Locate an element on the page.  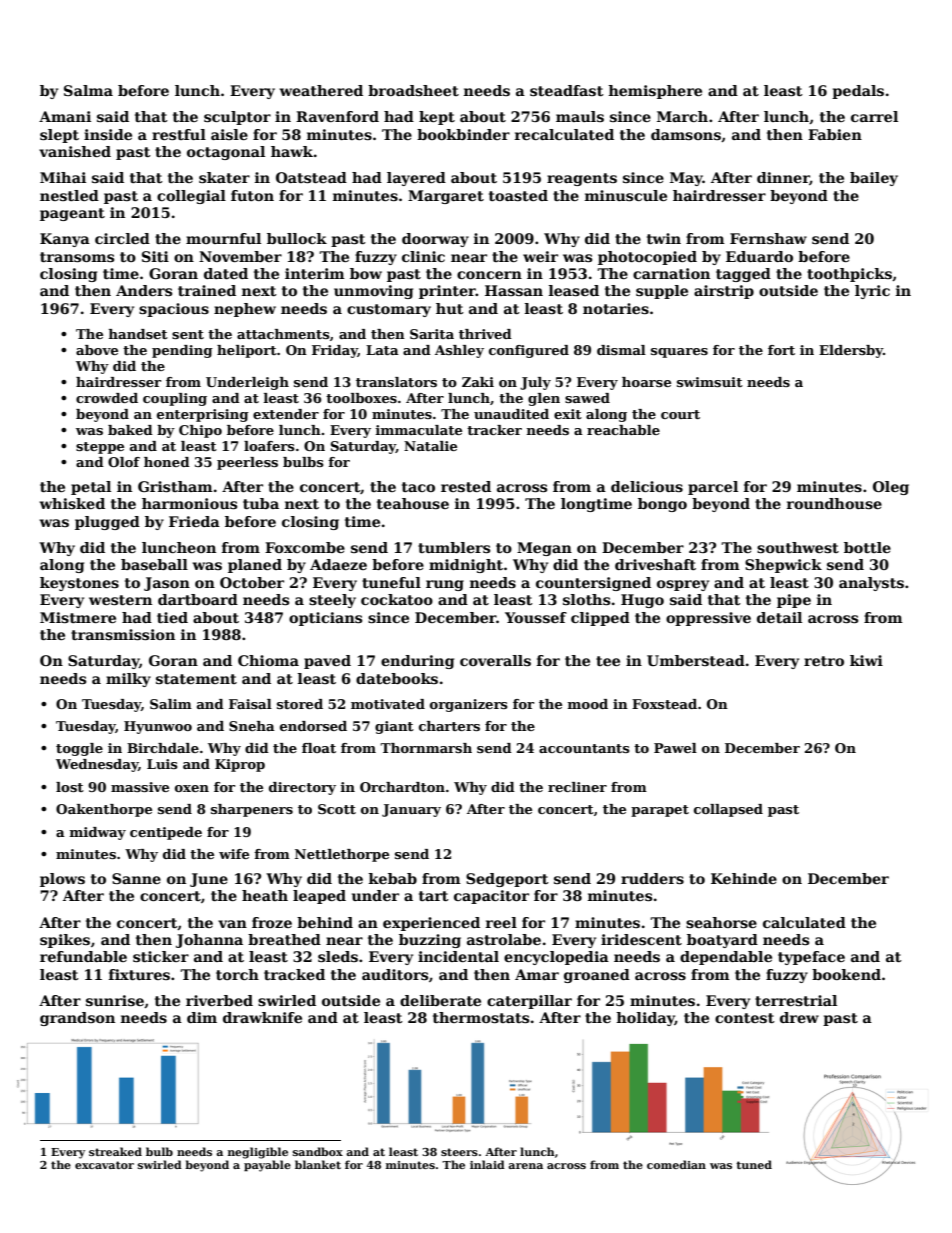
bailey is located at coordinates (874, 179).
